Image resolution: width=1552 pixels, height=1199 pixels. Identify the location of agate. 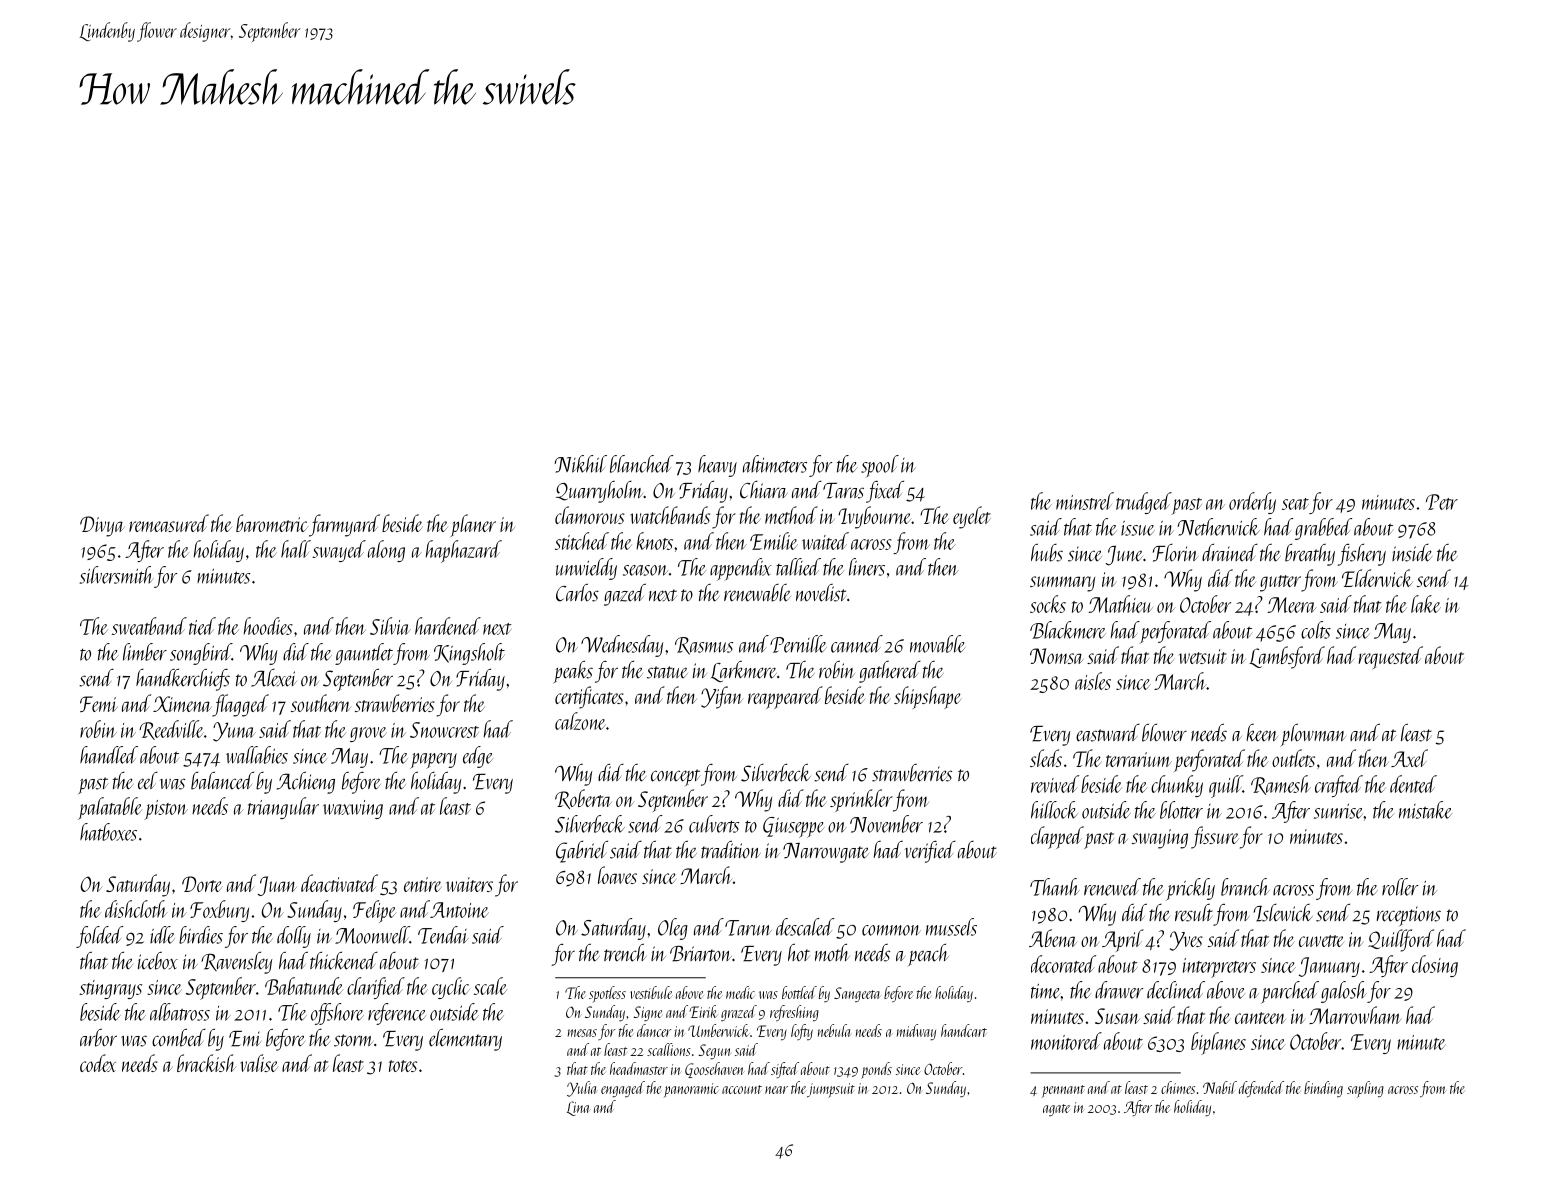
(1056, 1110).
